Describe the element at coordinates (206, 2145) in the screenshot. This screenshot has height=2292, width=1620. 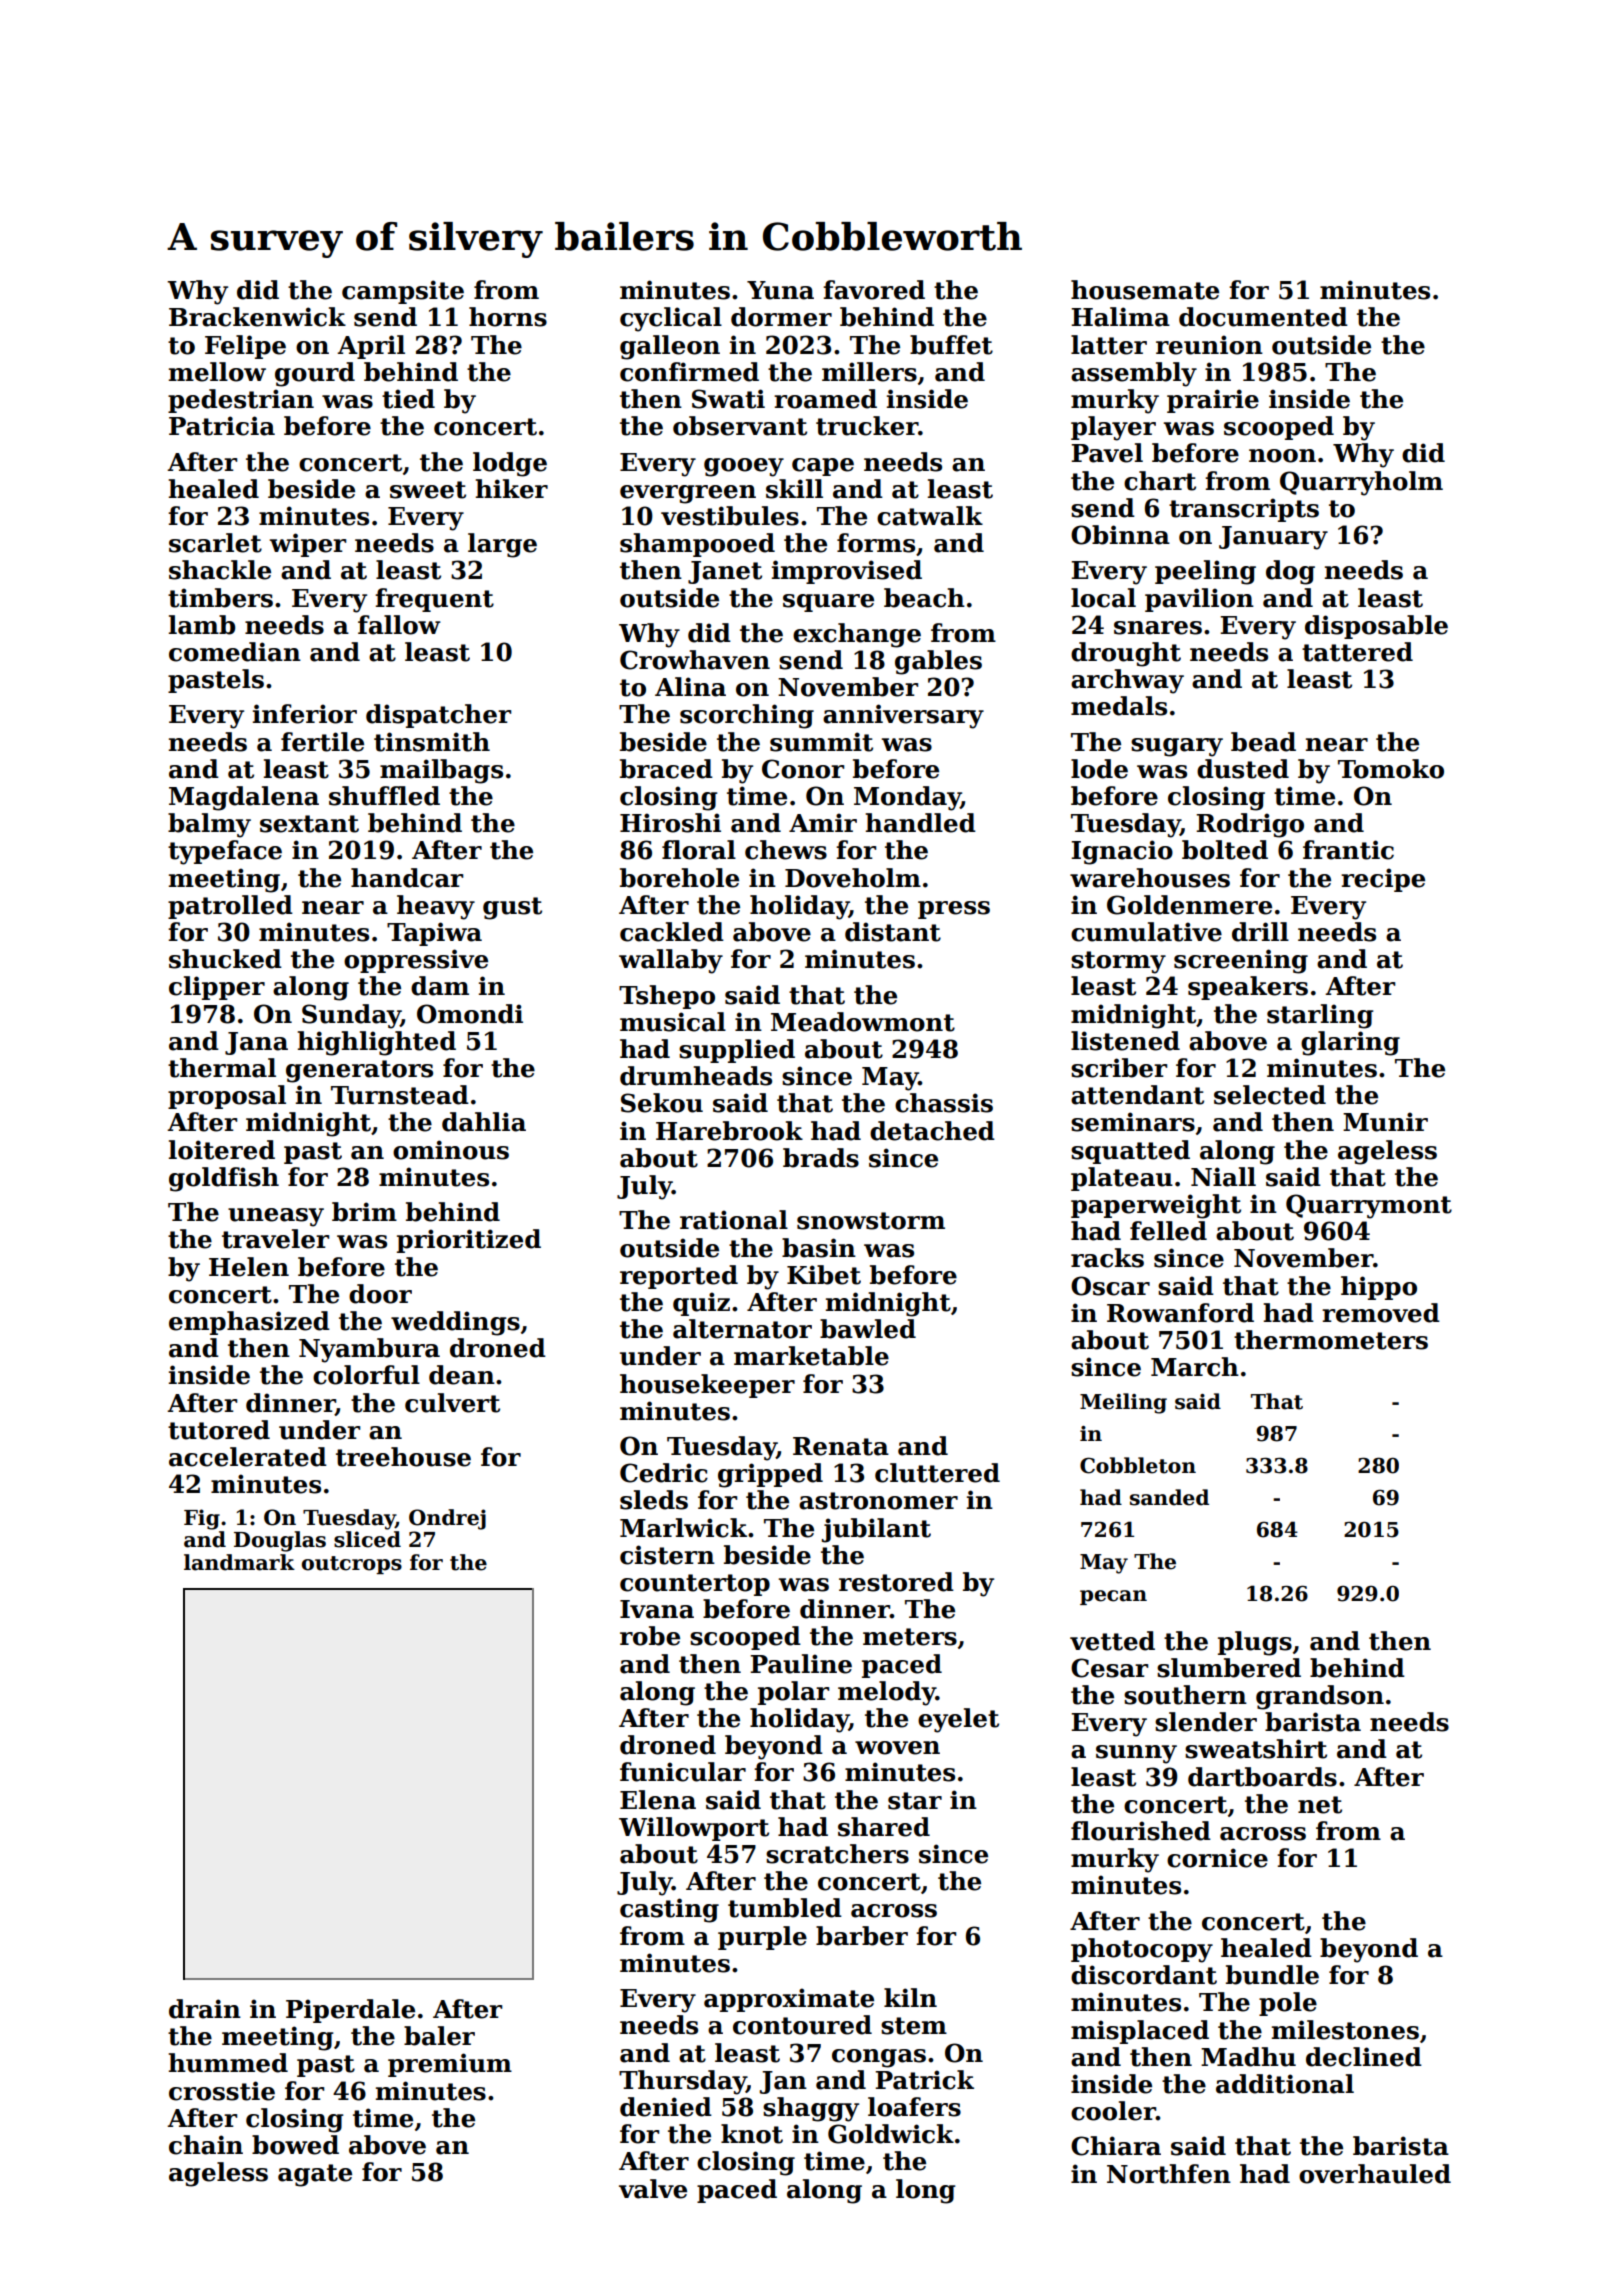
I see `chain` at that location.
